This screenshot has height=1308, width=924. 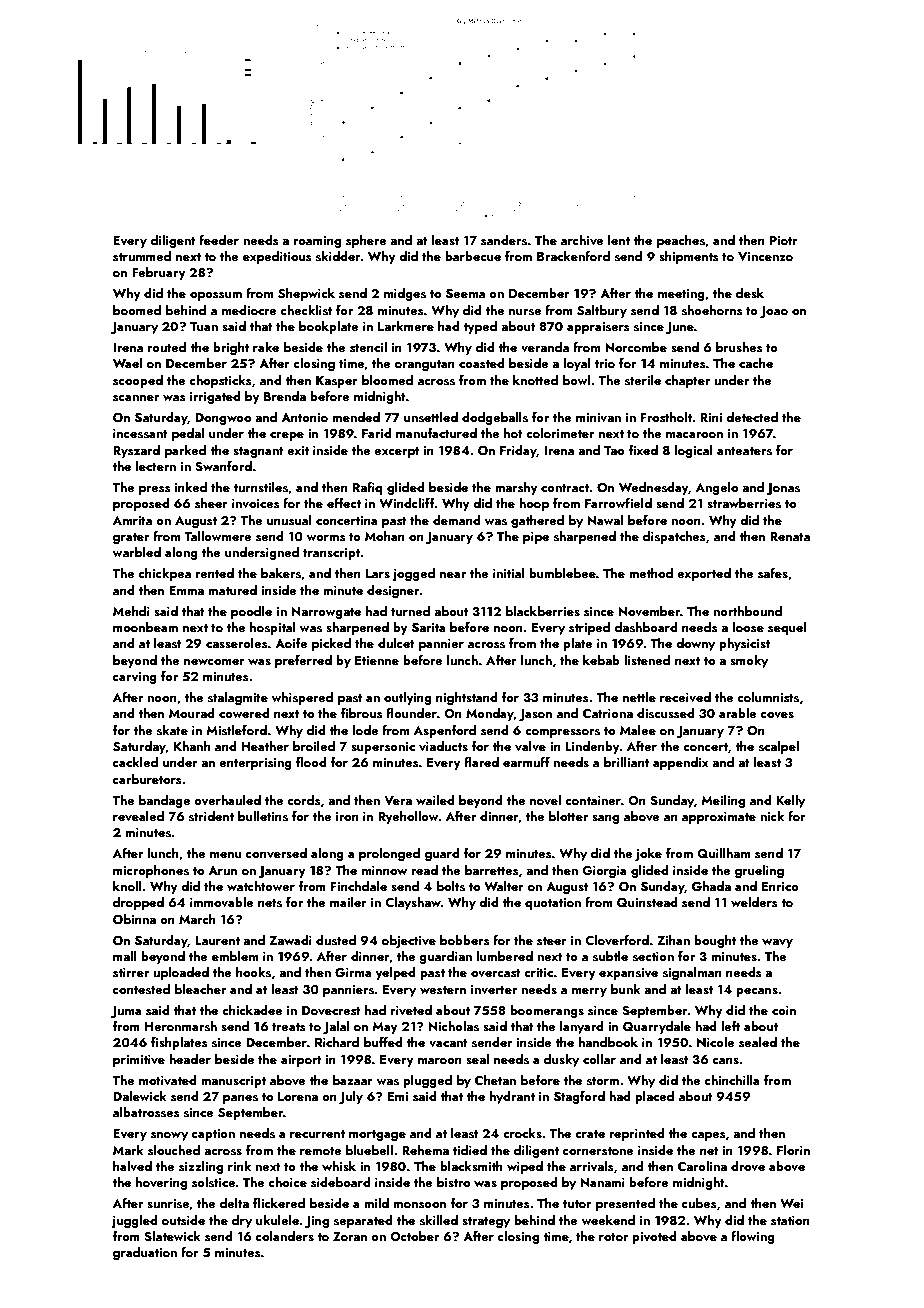 I want to click on immovable, so click(x=222, y=902).
